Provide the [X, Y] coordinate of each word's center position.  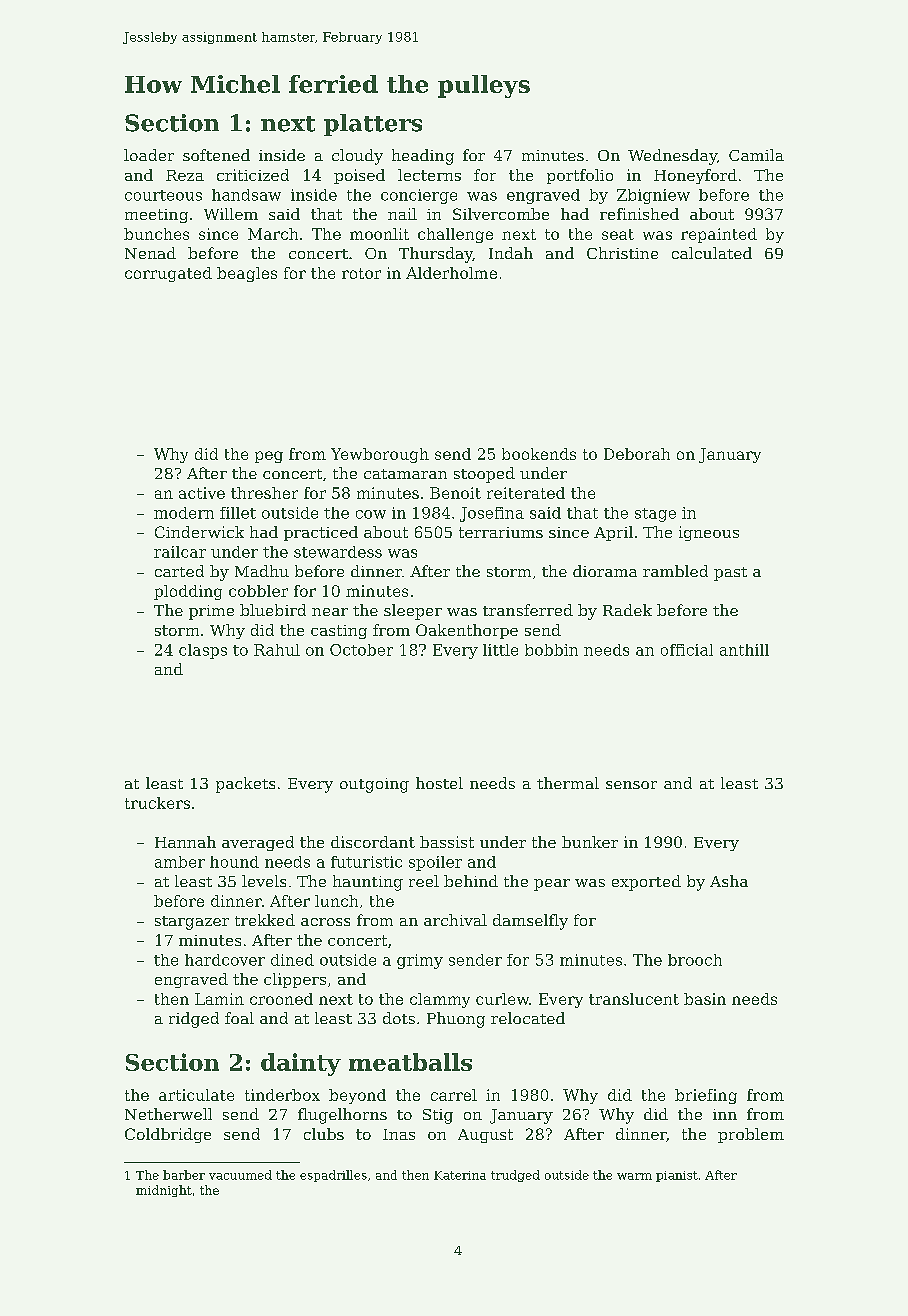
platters [373, 125]
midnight [164, 1191]
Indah [511, 253]
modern [184, 513]
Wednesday [672, 157]
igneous [709, 533]
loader [149, 155]
